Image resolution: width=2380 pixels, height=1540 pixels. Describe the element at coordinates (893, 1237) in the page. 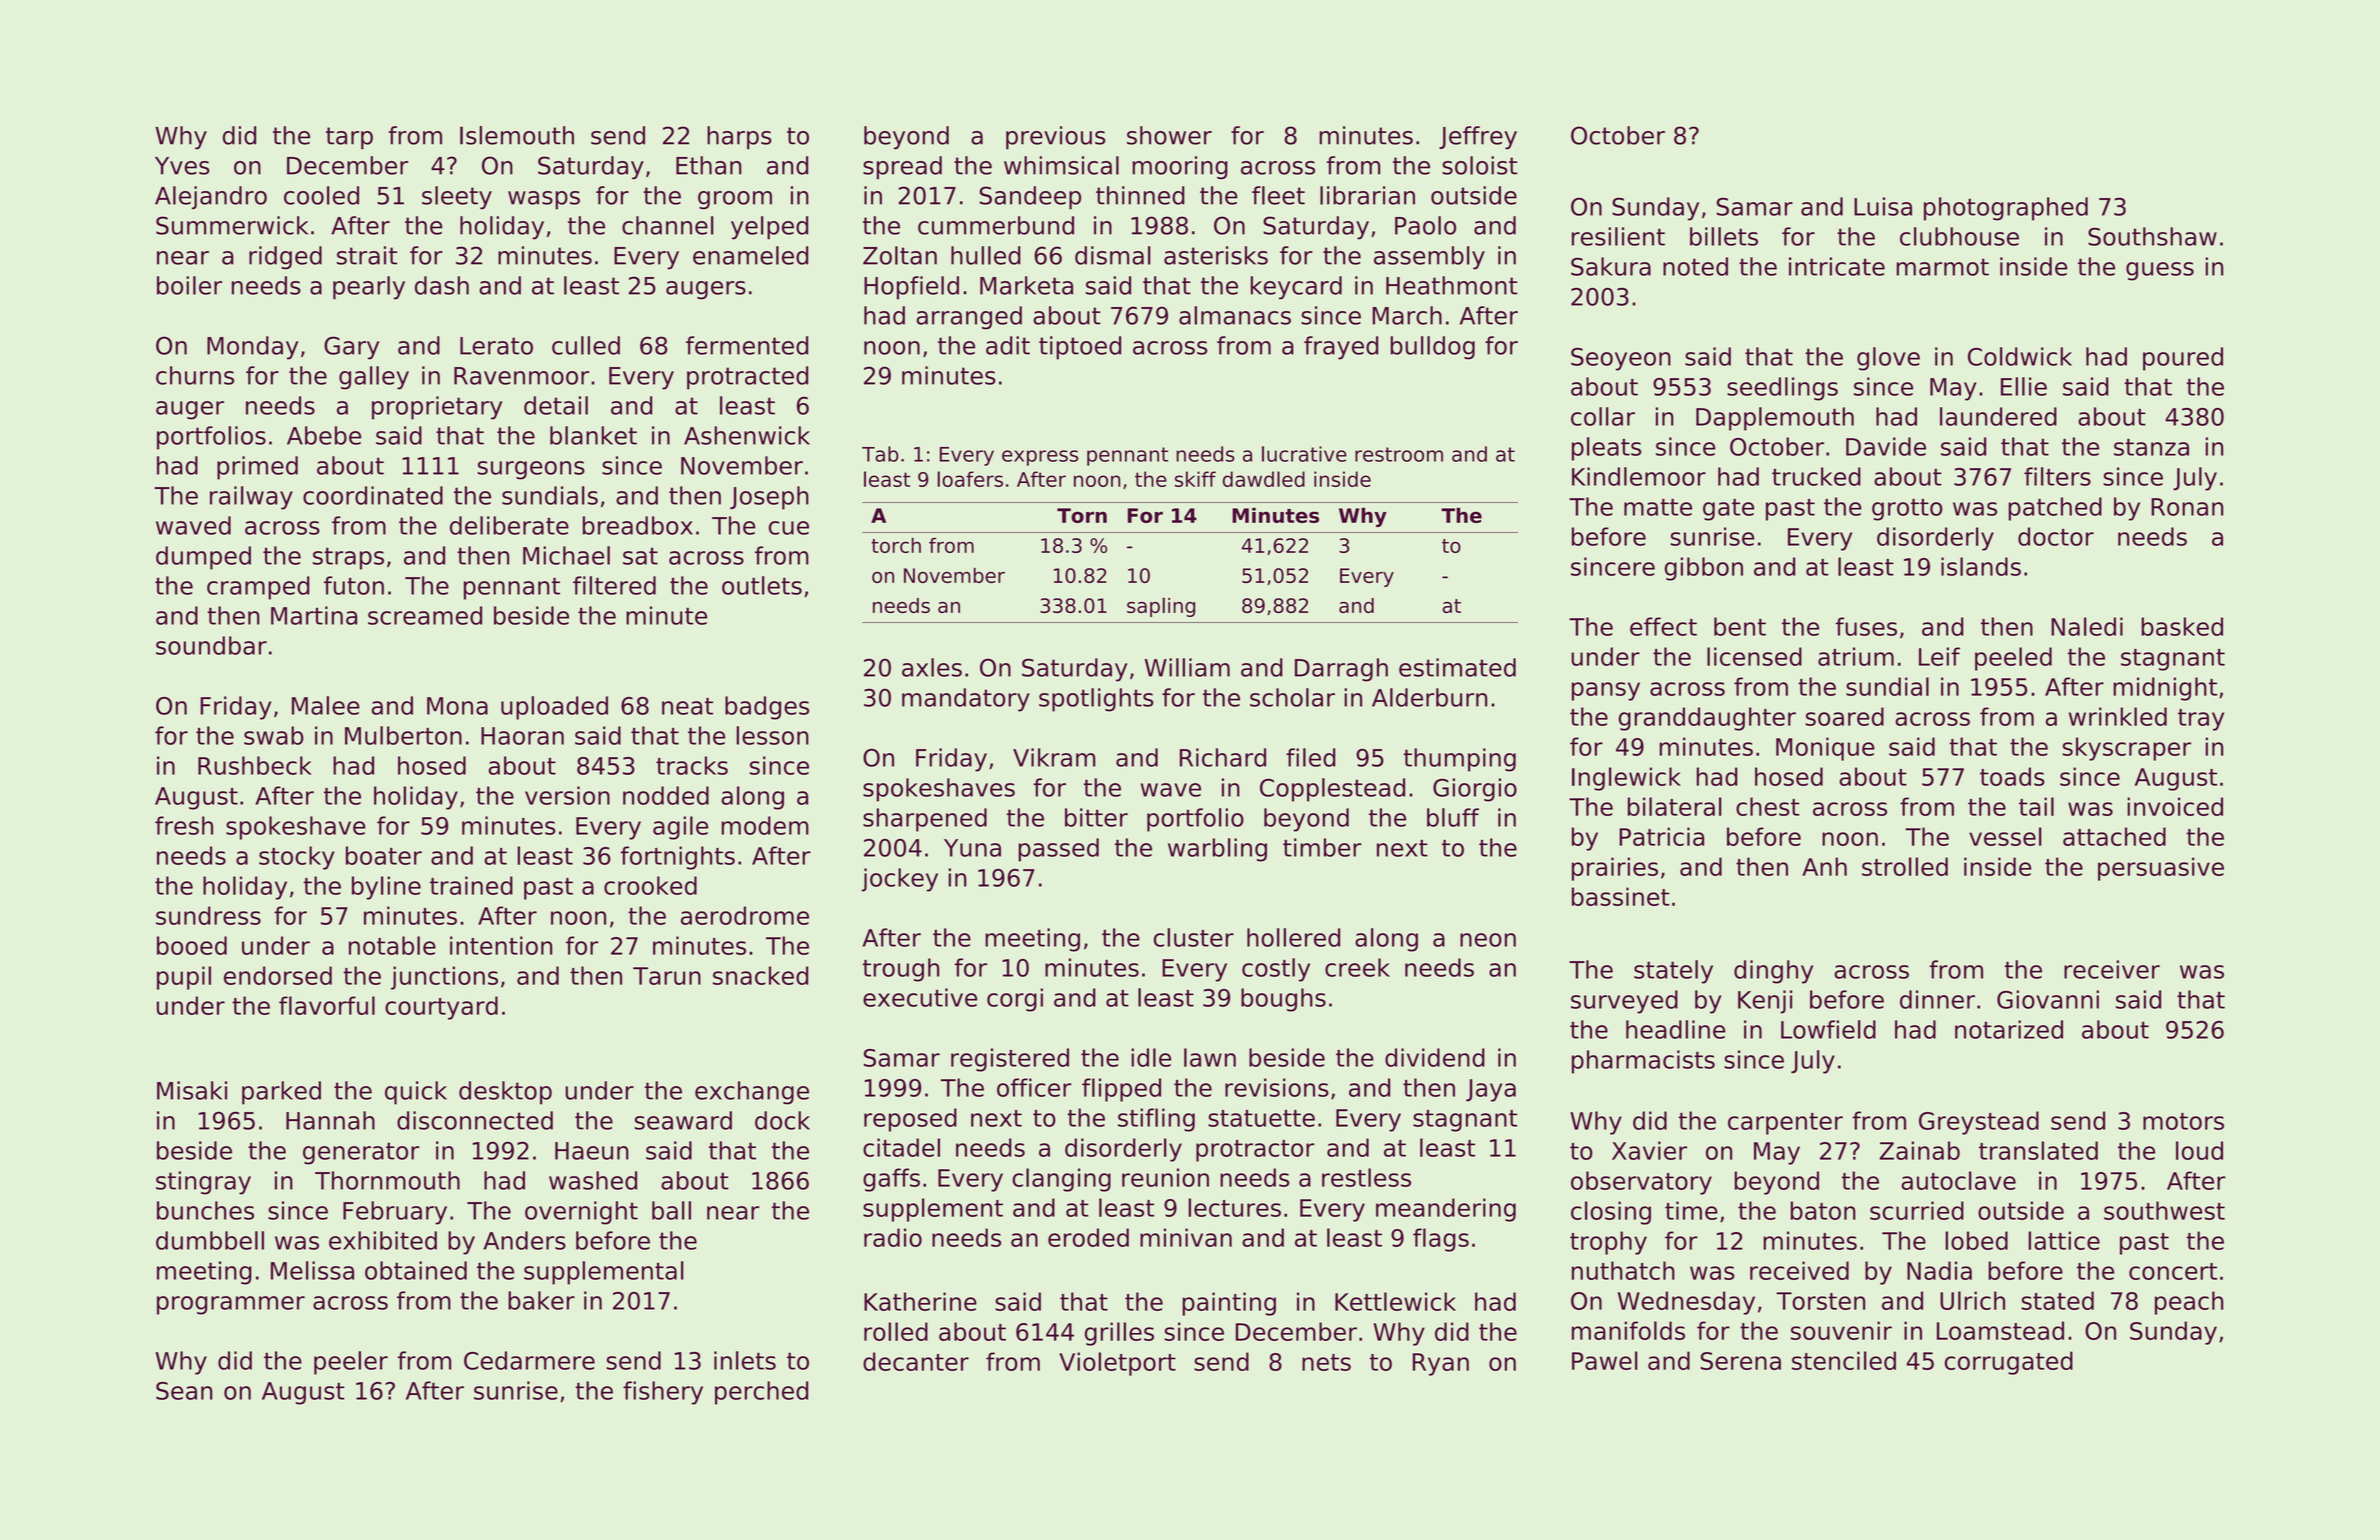

I see `radio` at that location.
